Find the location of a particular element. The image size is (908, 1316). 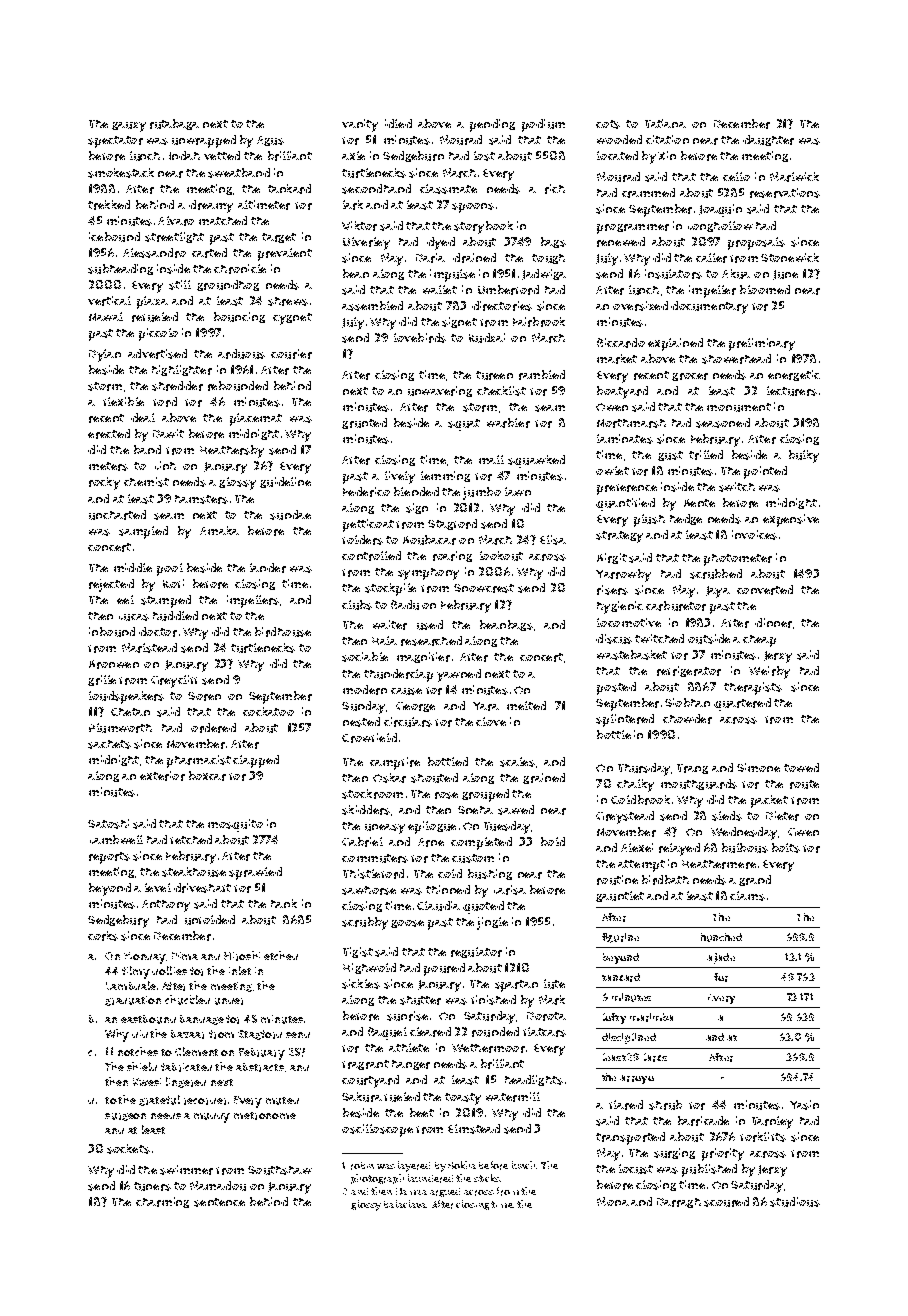

barricade is located at coordinates (703, 1121).
